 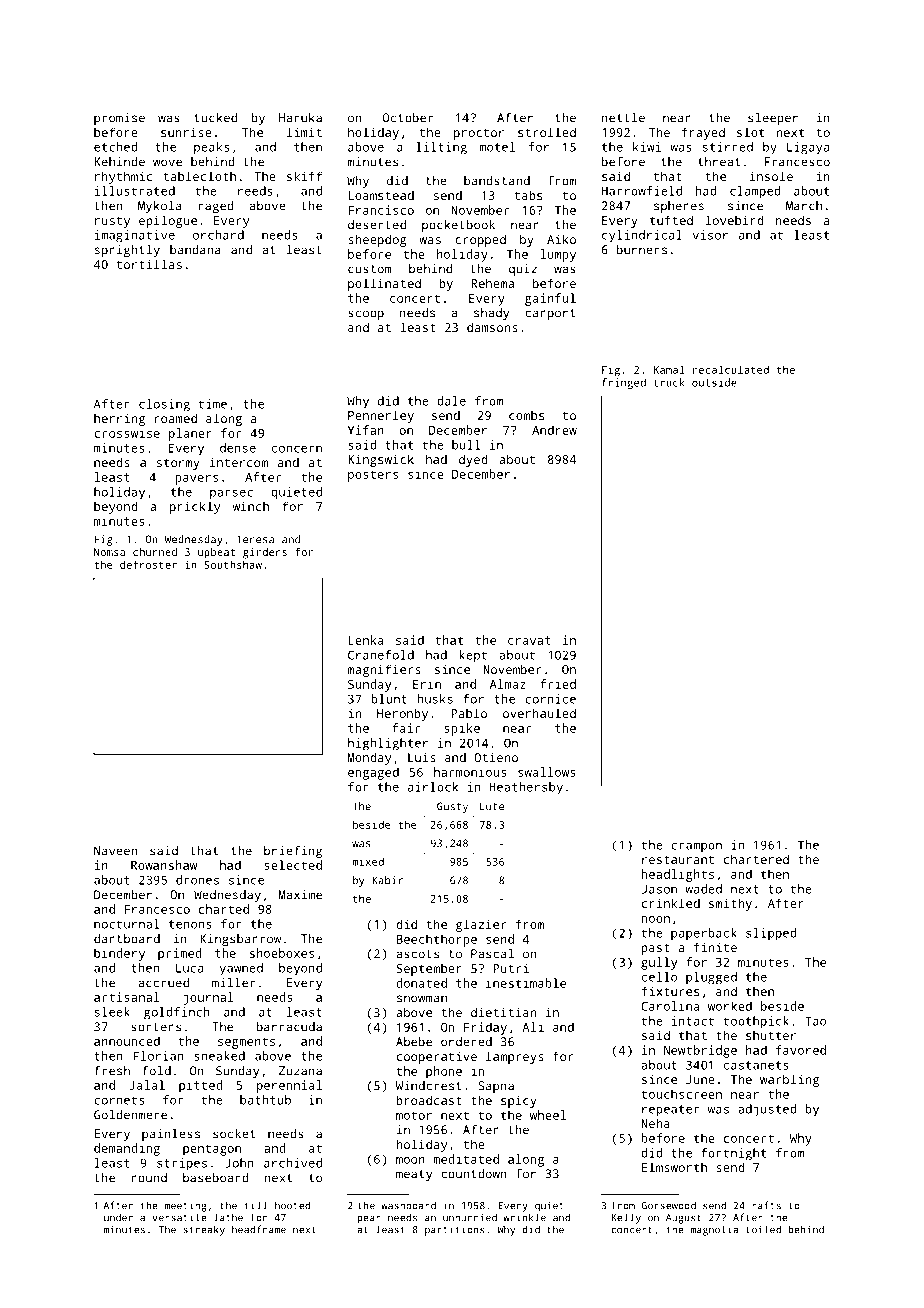 I want to click on Putri, so click(x=511, y=968).
